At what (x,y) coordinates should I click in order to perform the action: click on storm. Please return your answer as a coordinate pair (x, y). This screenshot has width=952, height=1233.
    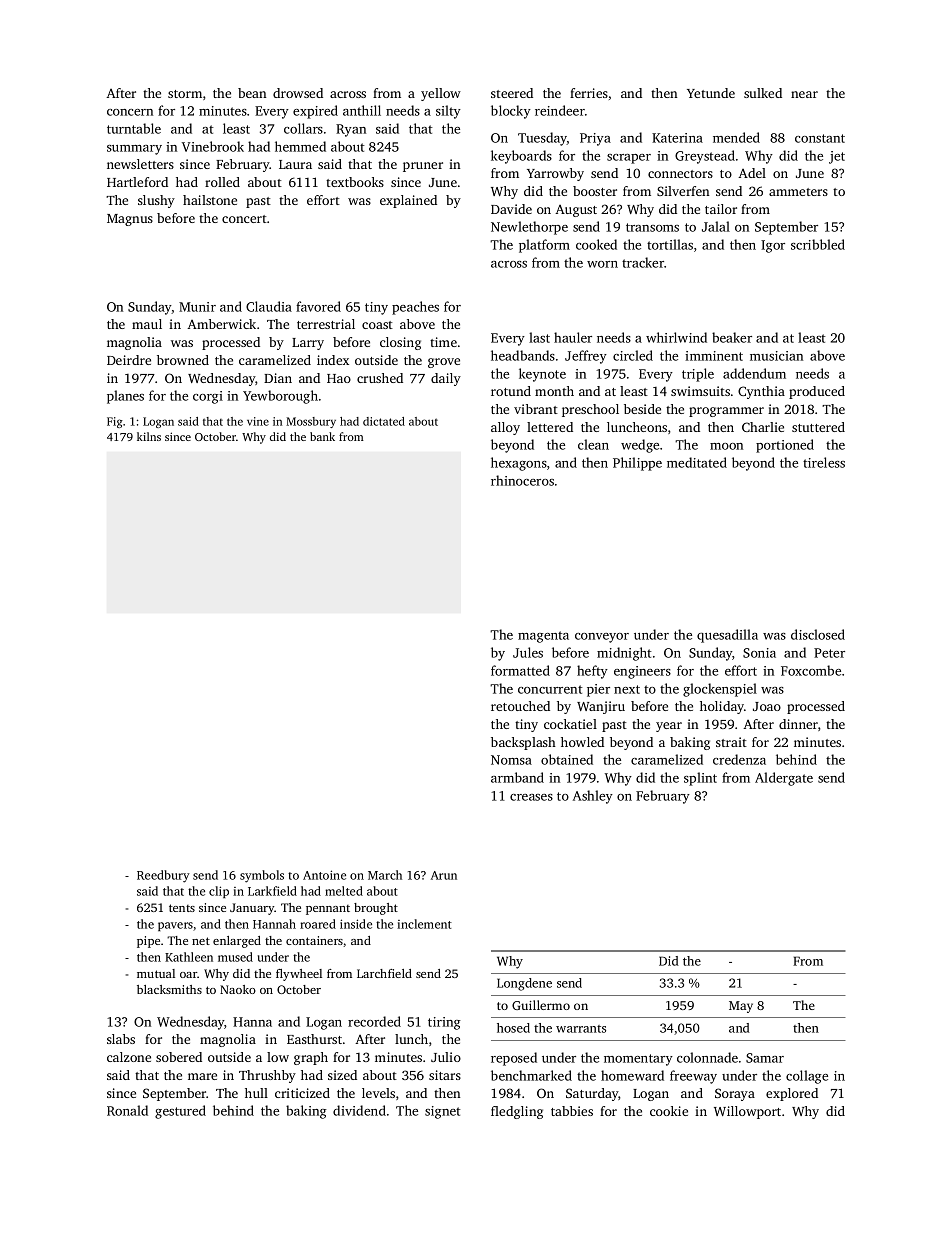
    Looking at the image, I should click on (185, 94).
